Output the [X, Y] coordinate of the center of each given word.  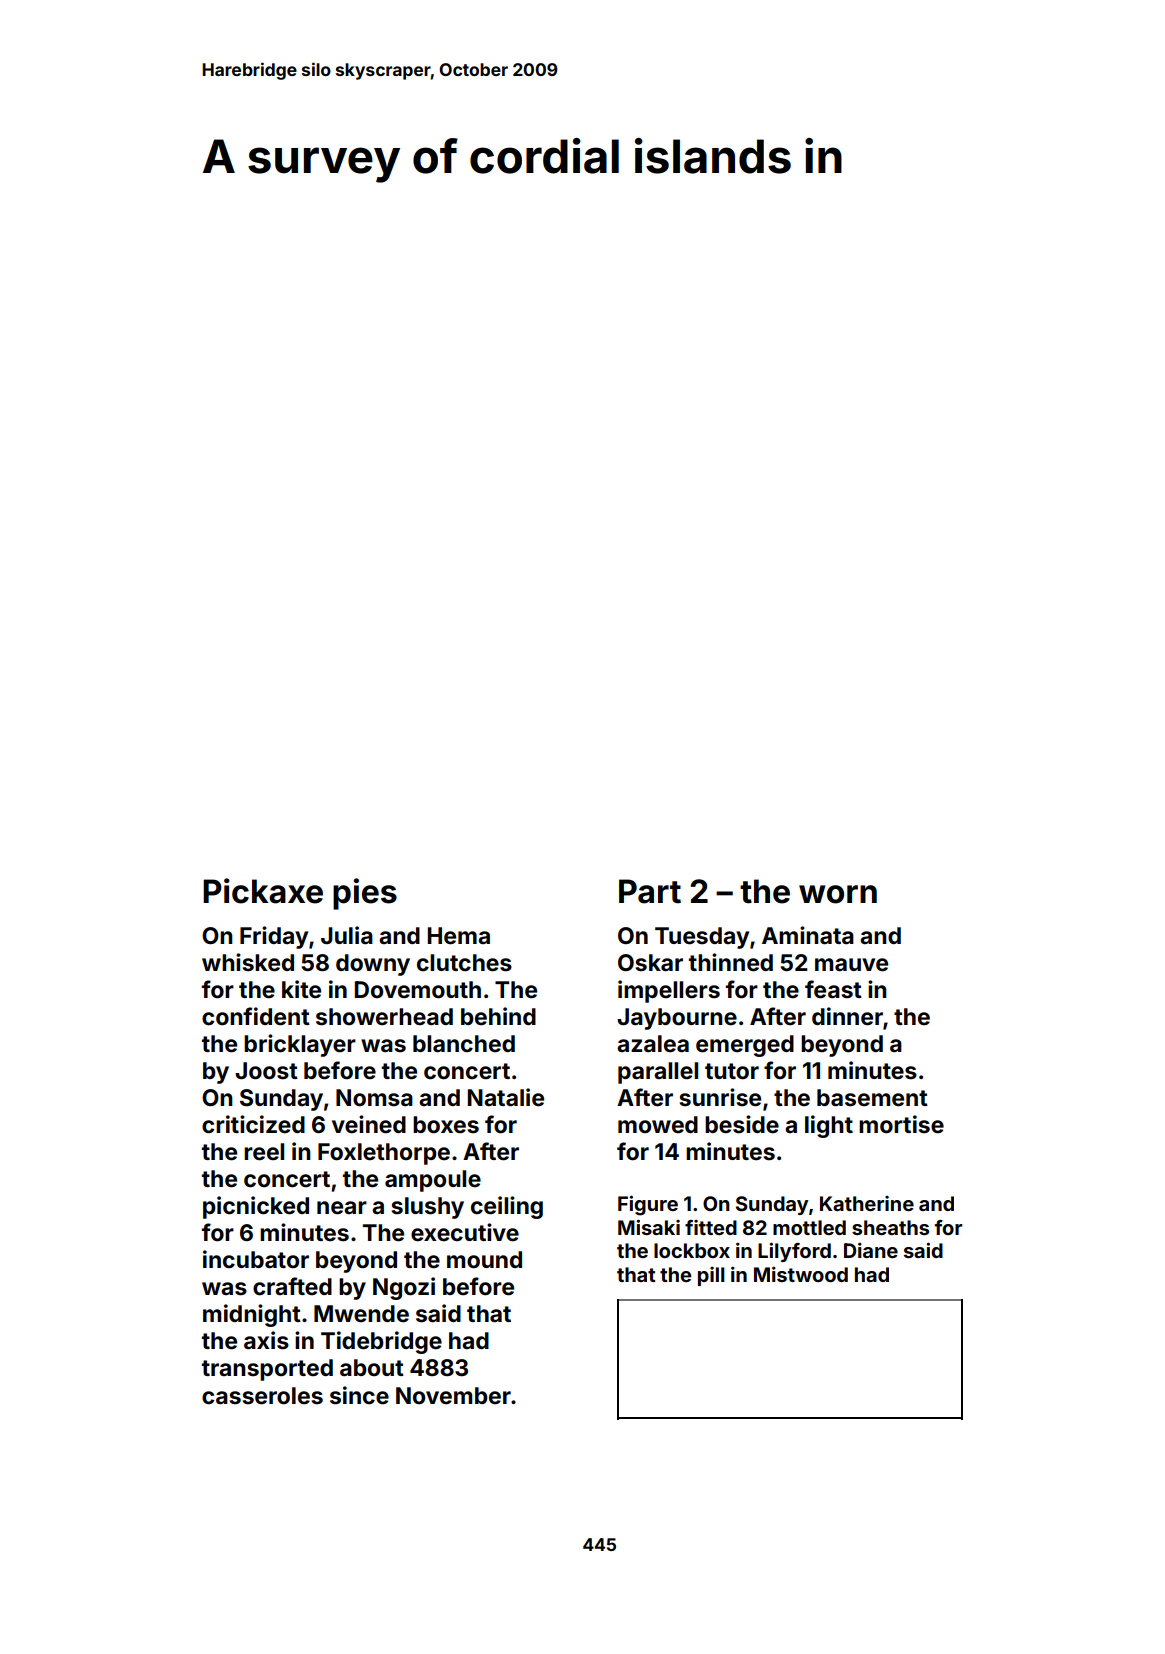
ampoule [433, 1181]
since [359, 1395]
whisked [248, 962]
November [453, 1396]
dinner [847, 1016]
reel [264, 1152]
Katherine [867, 1203]
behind [498, 1016]
